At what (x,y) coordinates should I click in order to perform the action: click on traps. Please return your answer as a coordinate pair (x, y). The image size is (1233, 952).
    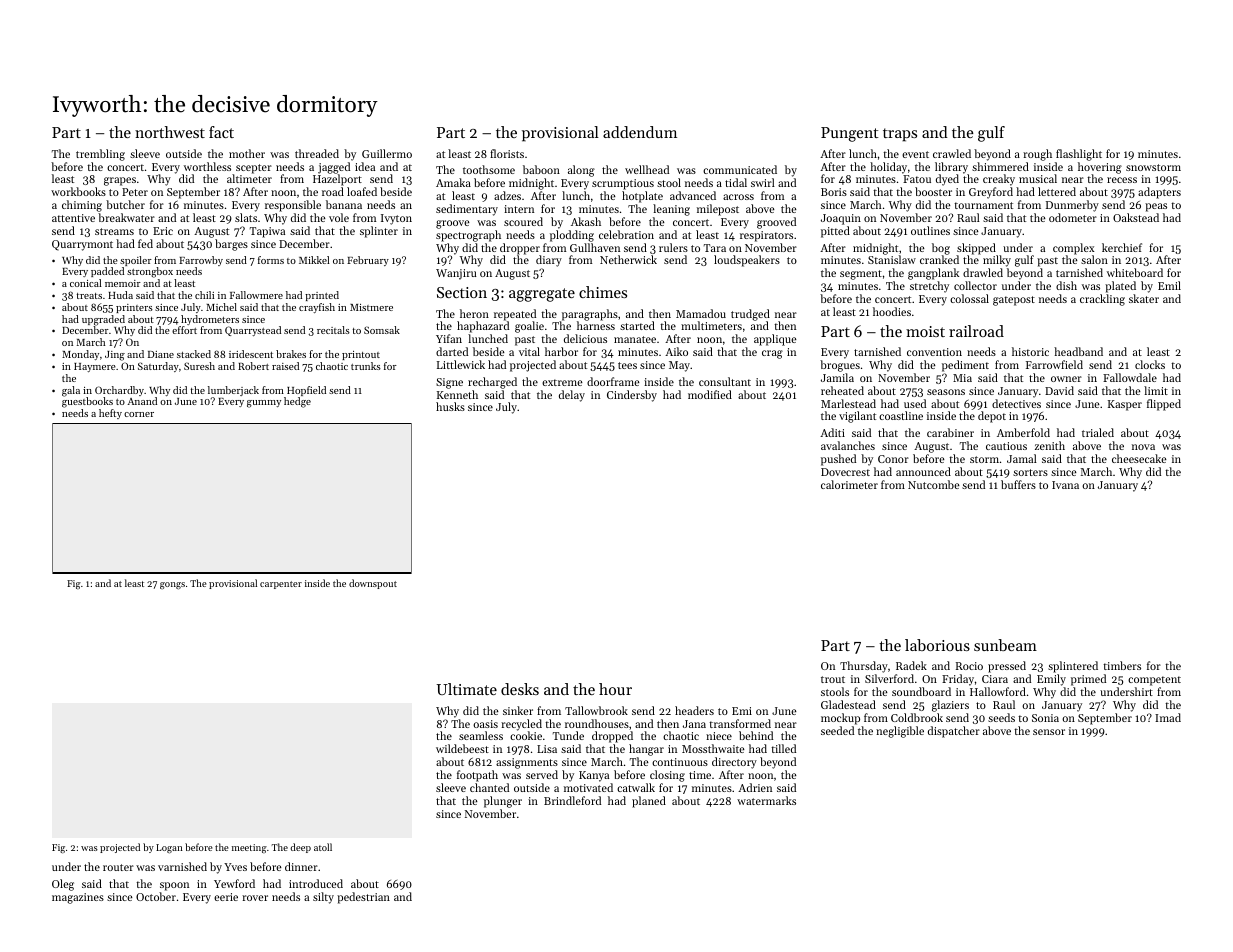
    Looking at the image, I should click on (900, 135).
